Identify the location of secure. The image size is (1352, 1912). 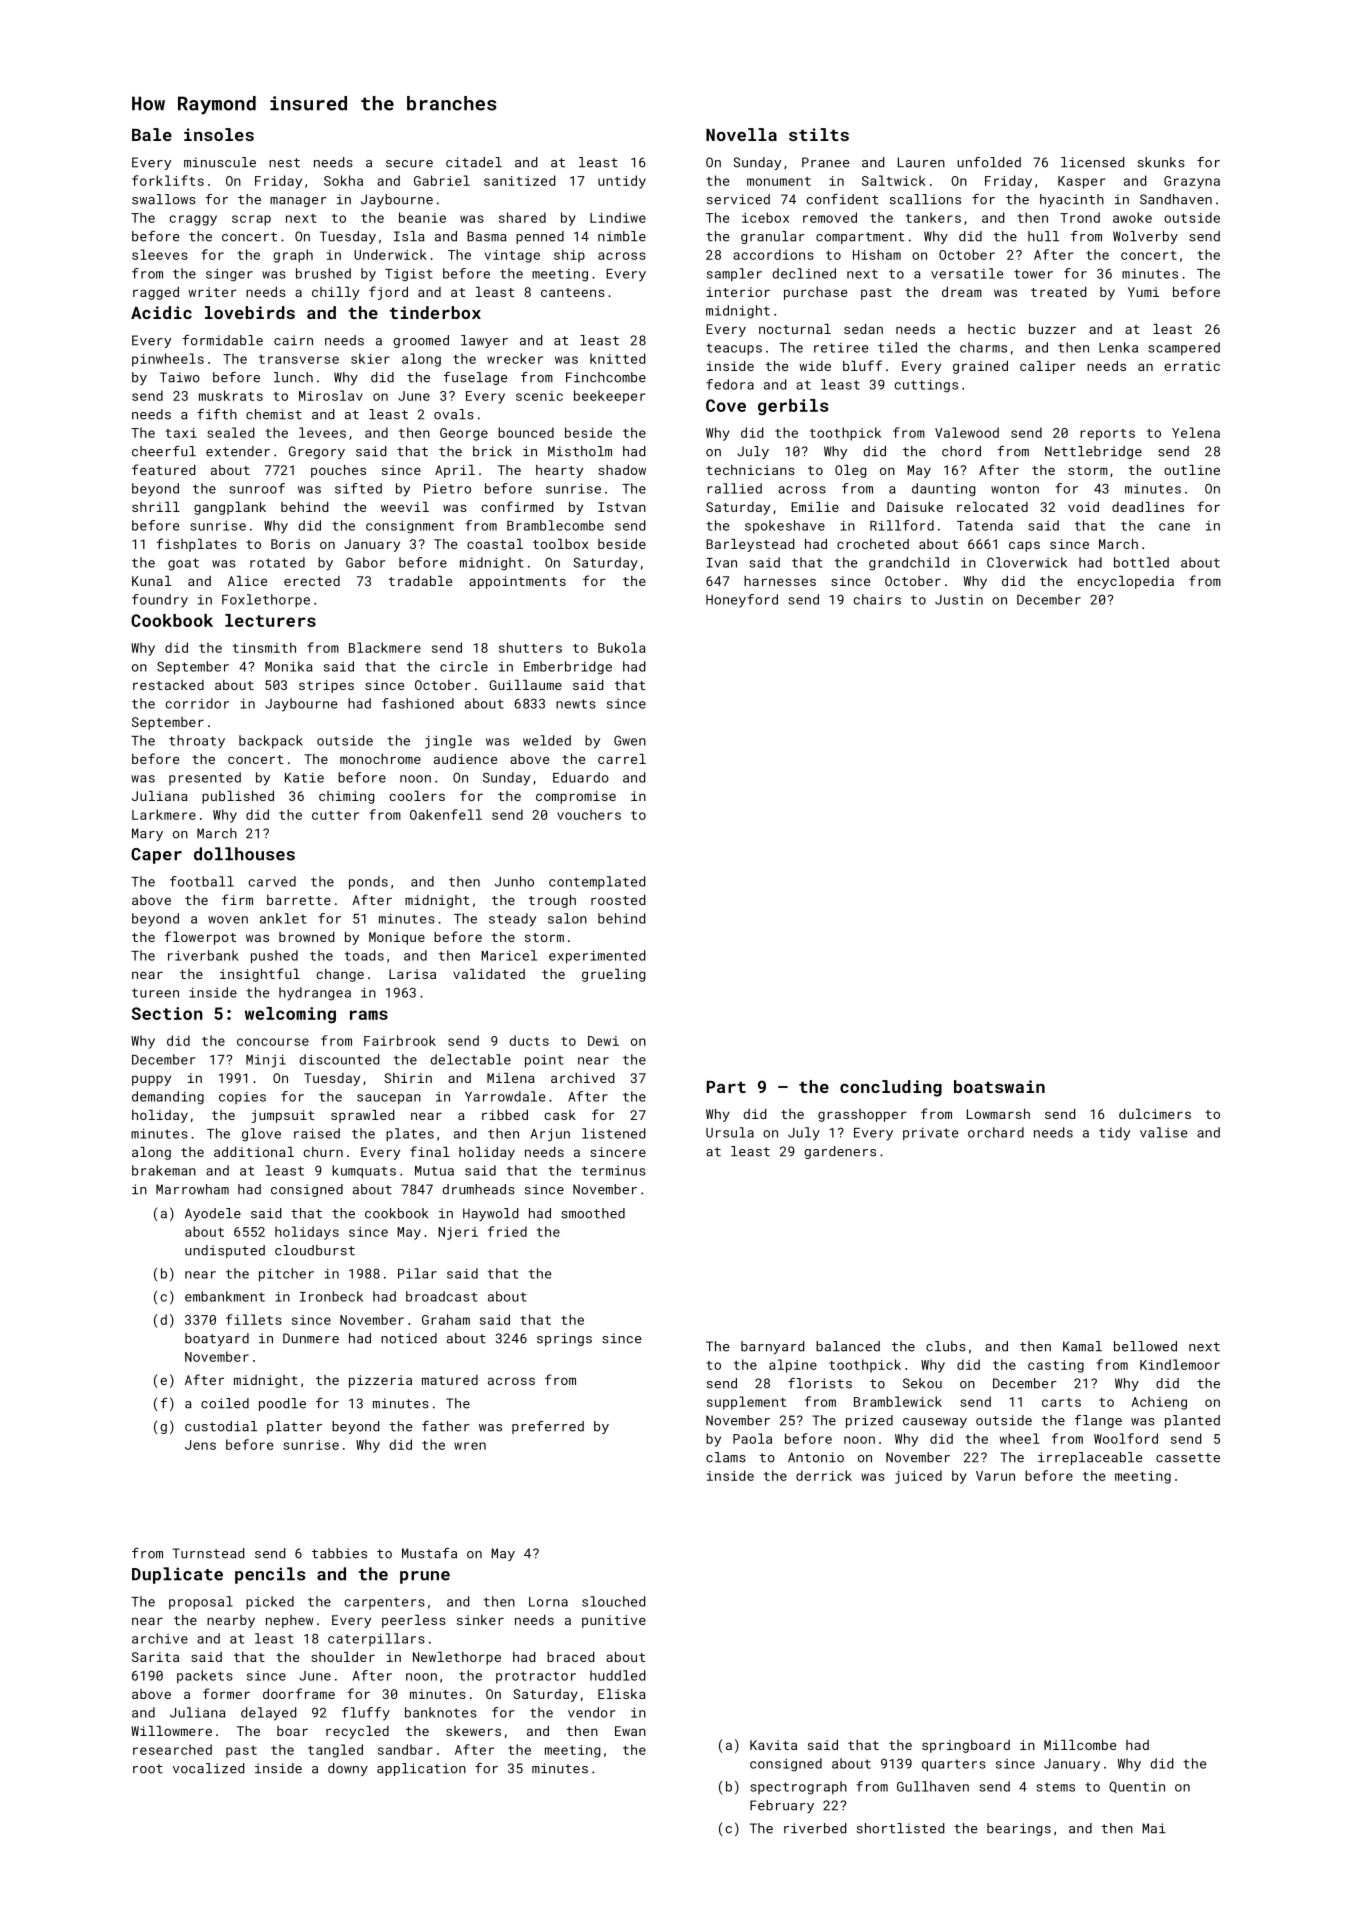
(409, 164).
